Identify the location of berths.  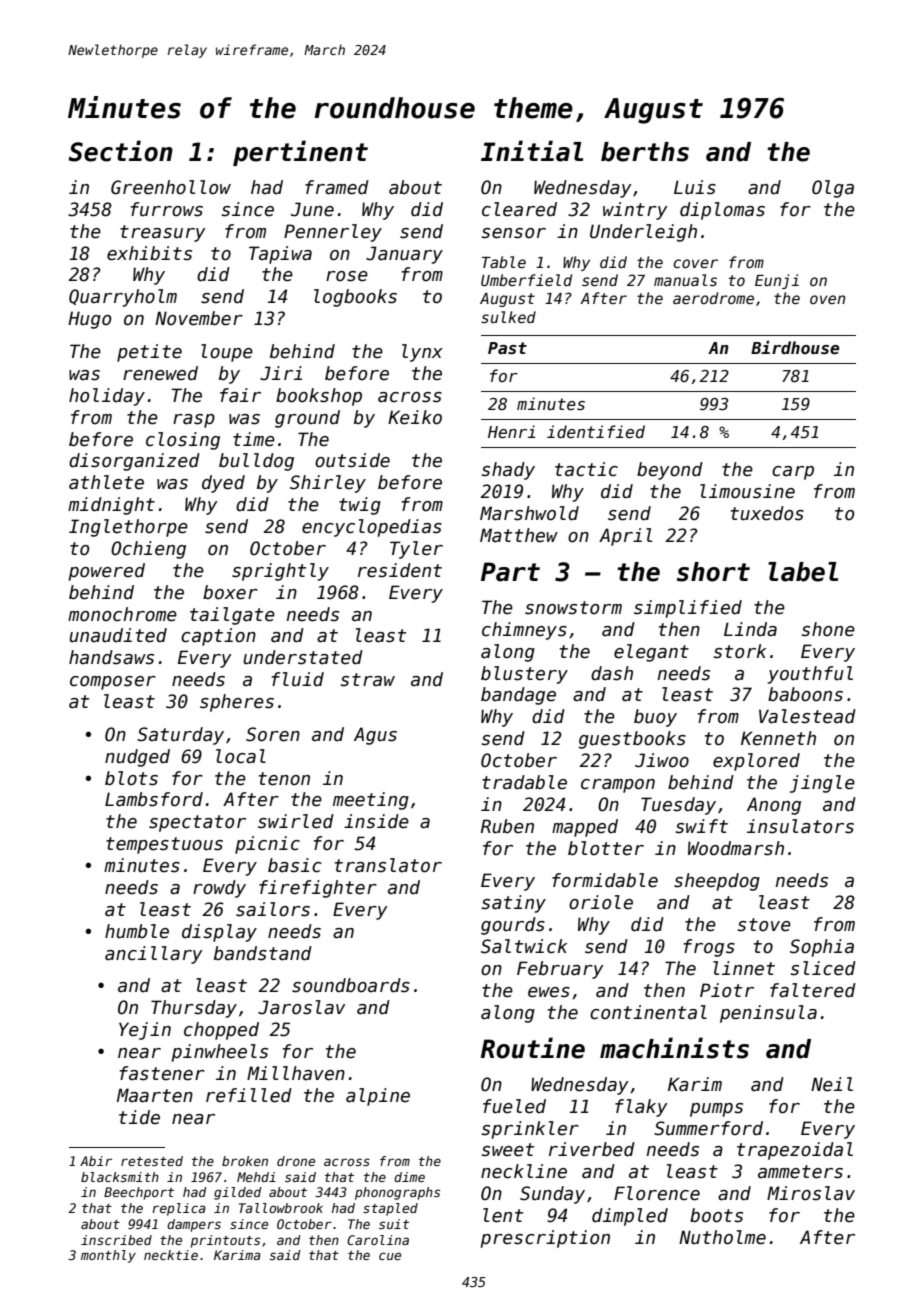
(645, 152).
